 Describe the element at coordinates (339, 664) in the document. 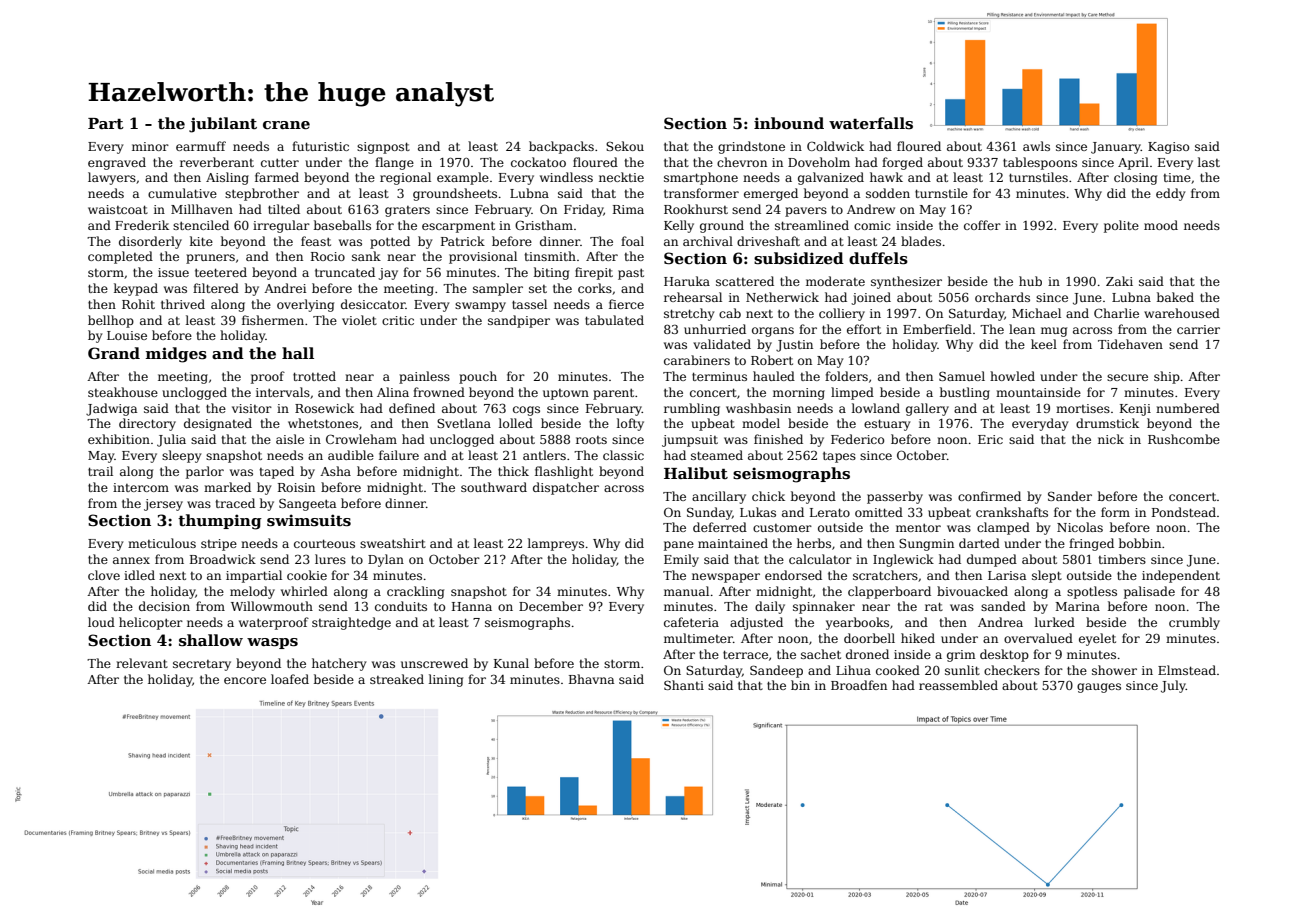

I see `hatchery` at that location.
